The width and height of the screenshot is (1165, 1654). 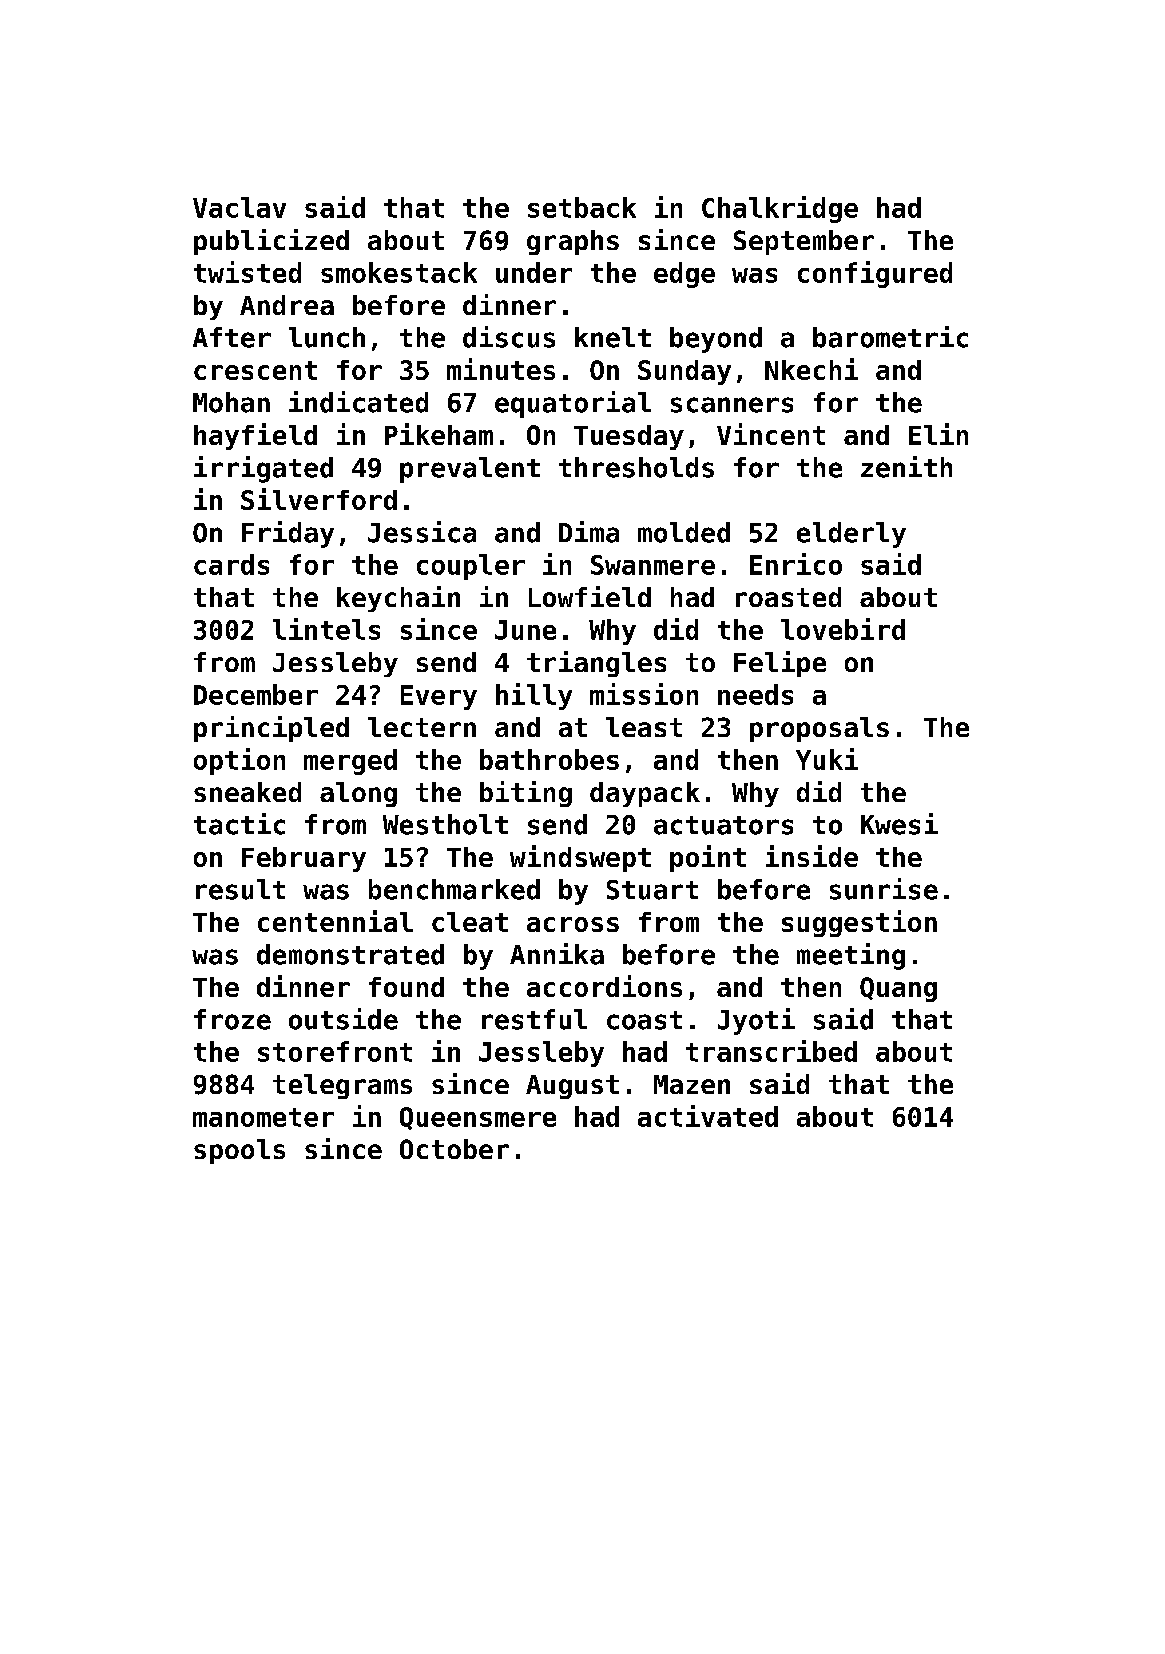 I want to click on configured, so click(x=875, y=274).
